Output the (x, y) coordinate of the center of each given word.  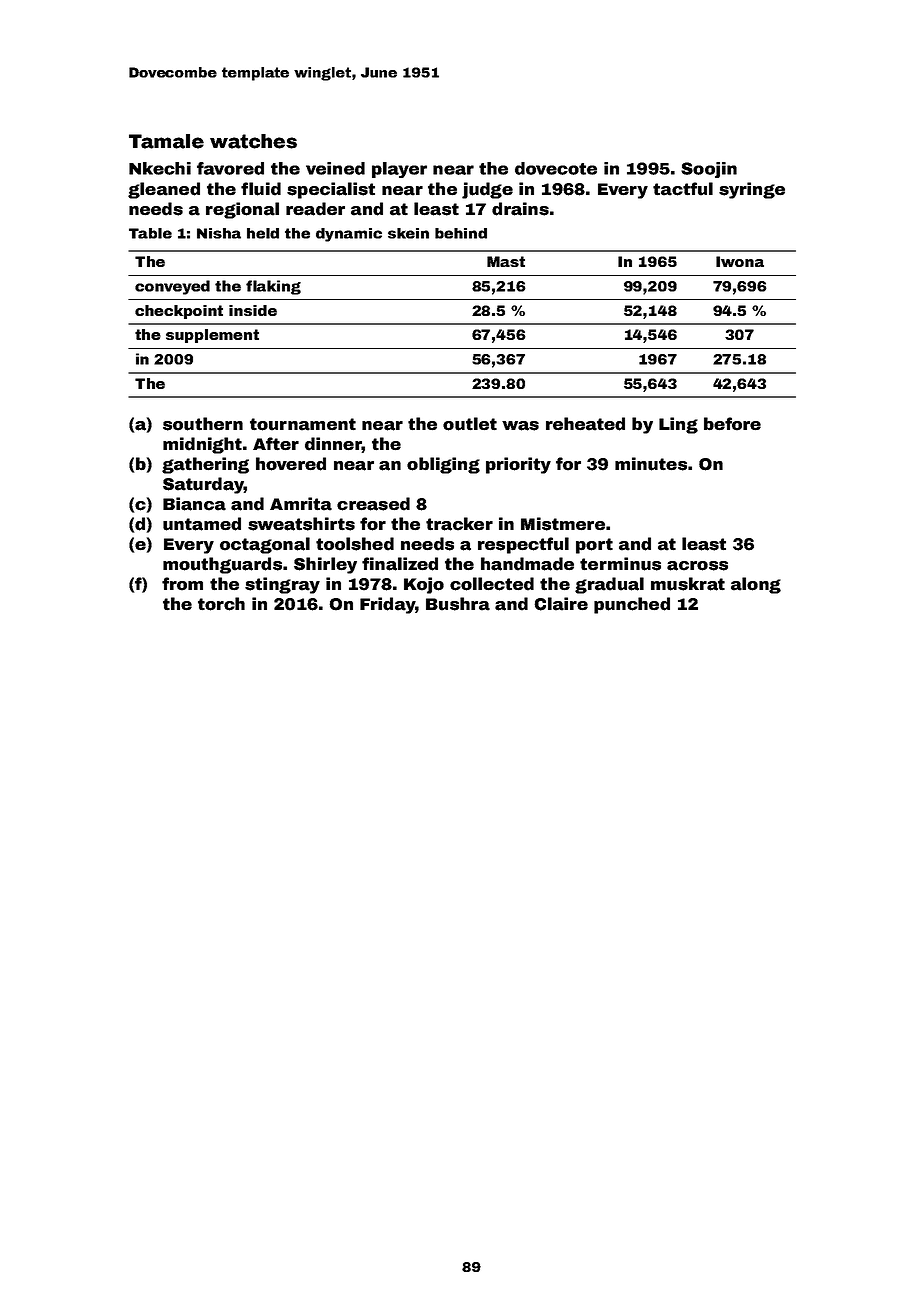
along (756, 585)
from (182, 584)
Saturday (203, 485)
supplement (212, 336)
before (732, 424)
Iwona (740, 261)
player (399, 170)
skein (408, 233)
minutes (651, 464)
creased (373, 504)
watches (253, 141)
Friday (387, 605)
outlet (470, 424)
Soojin (709, 170)
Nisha (219, 233)
